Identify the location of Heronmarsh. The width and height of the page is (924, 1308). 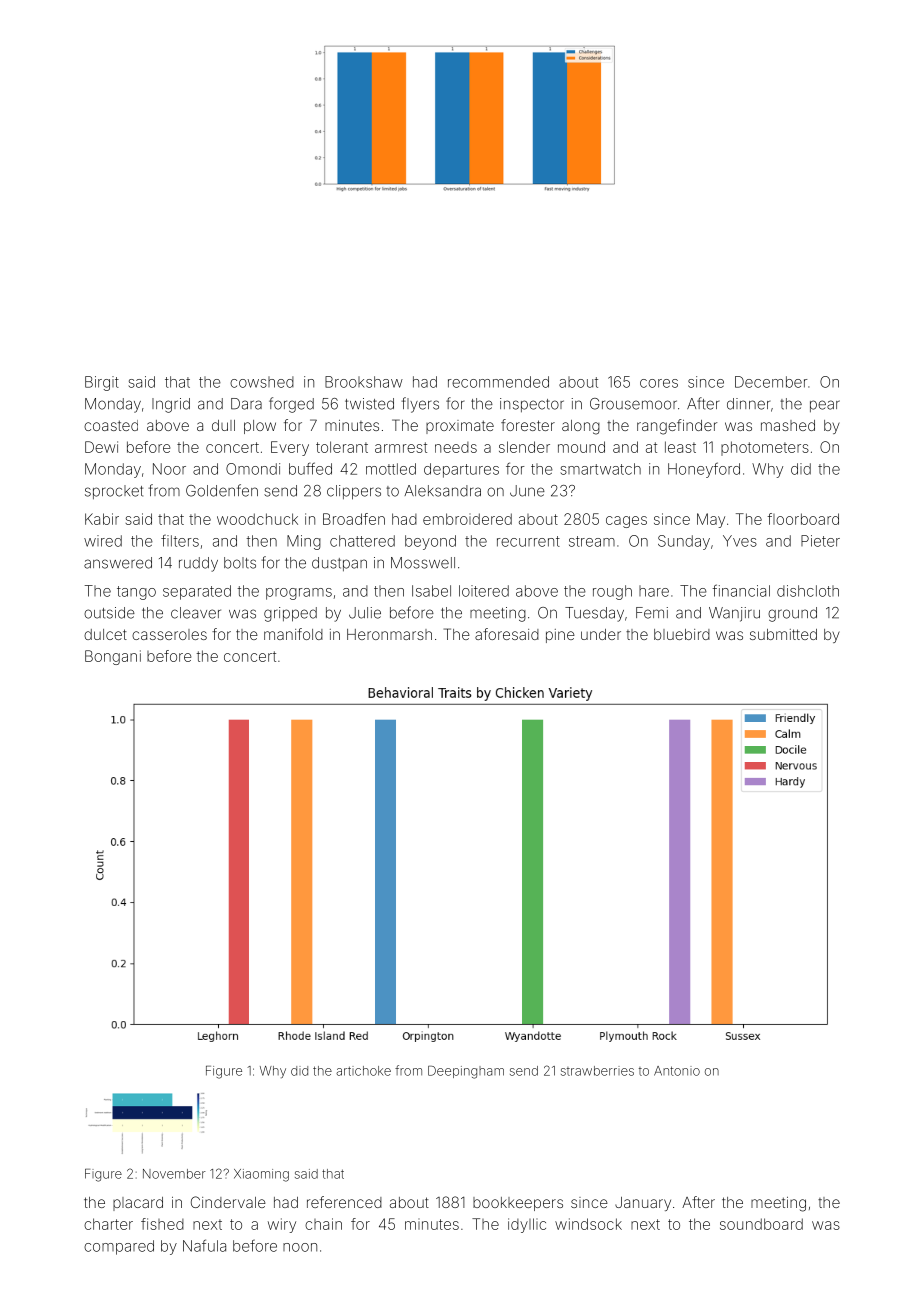
(389, 634).
